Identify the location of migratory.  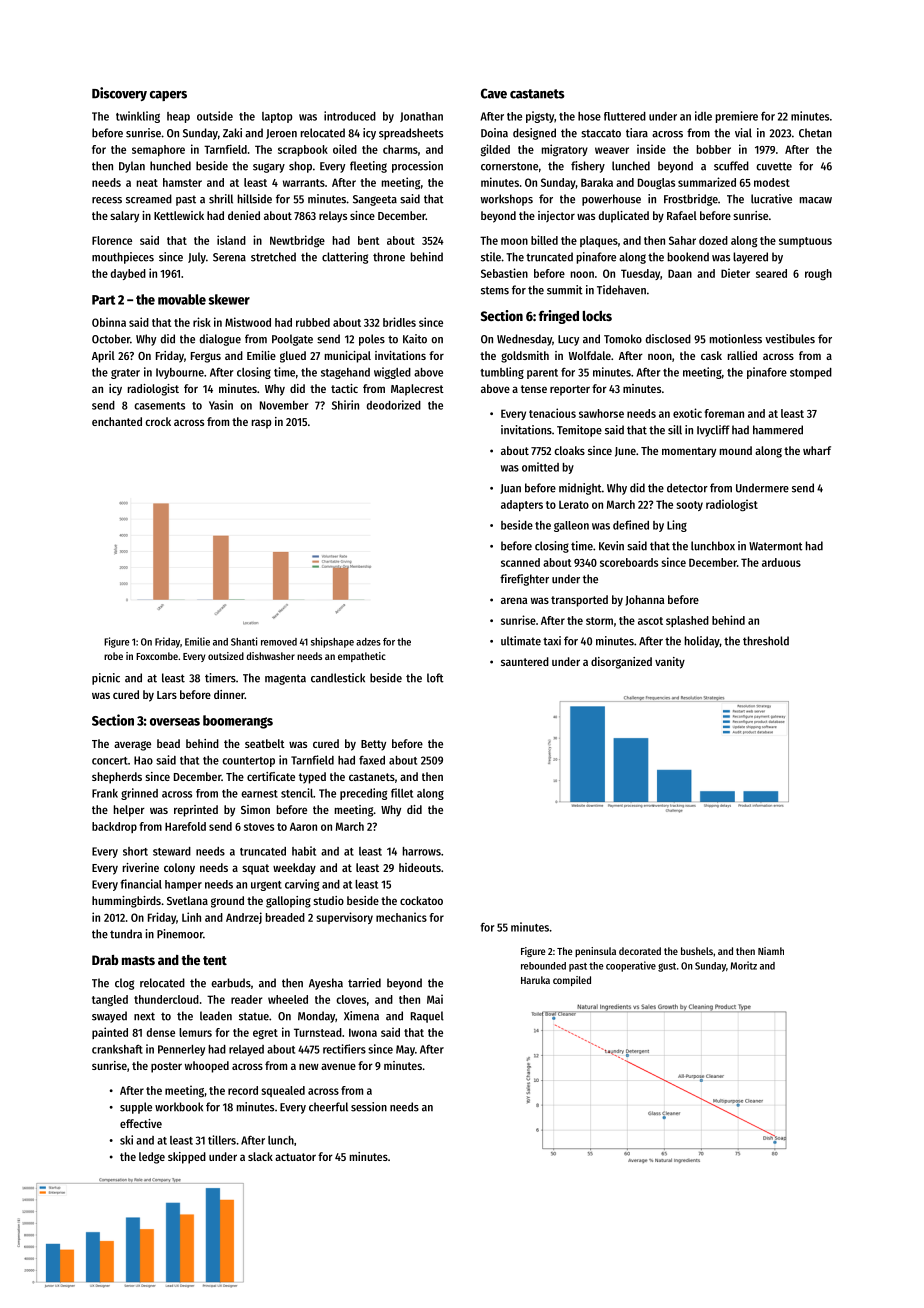
(565, 150).
